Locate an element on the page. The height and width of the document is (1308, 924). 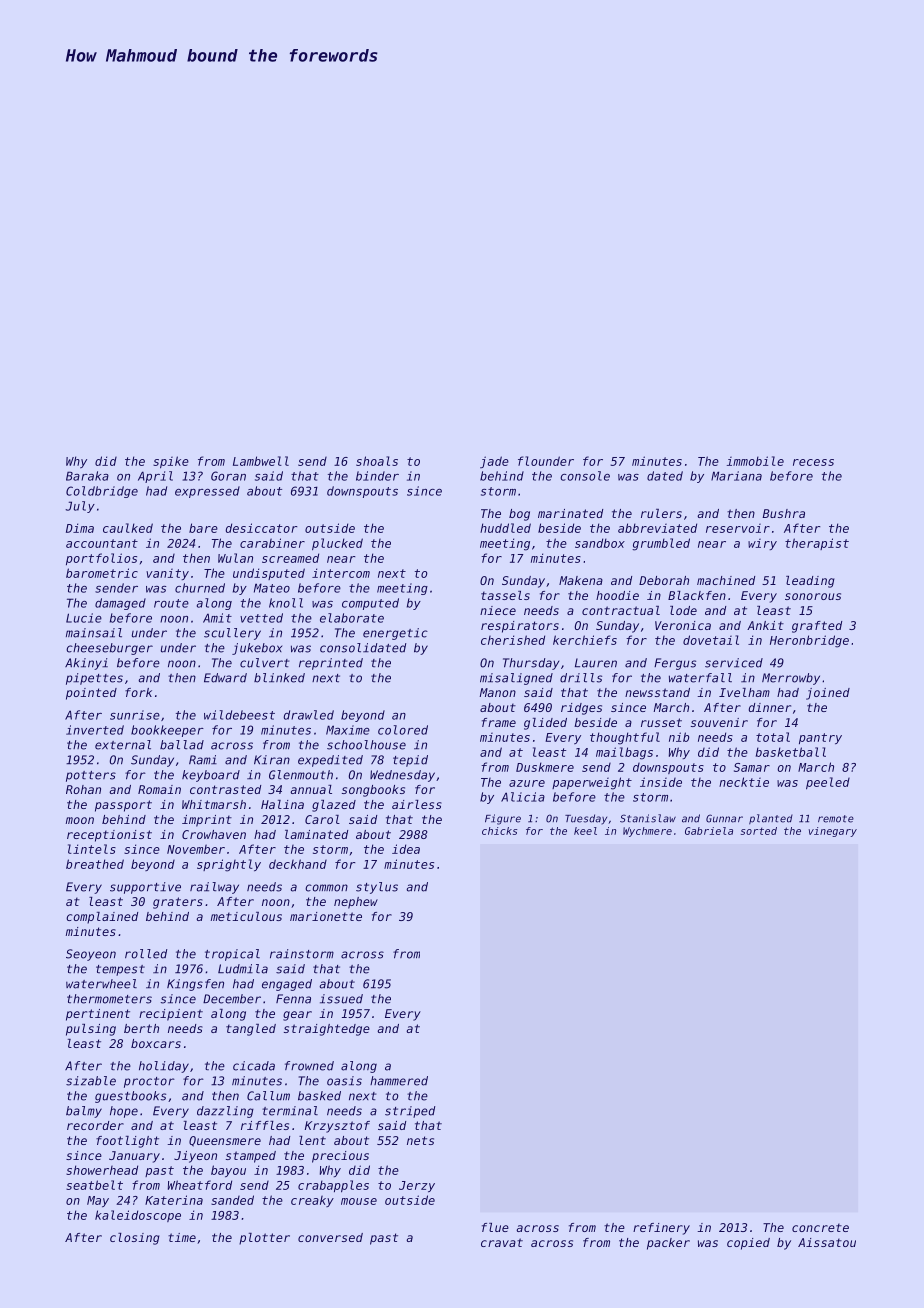
plucked is located at coordinates (337, 544).
